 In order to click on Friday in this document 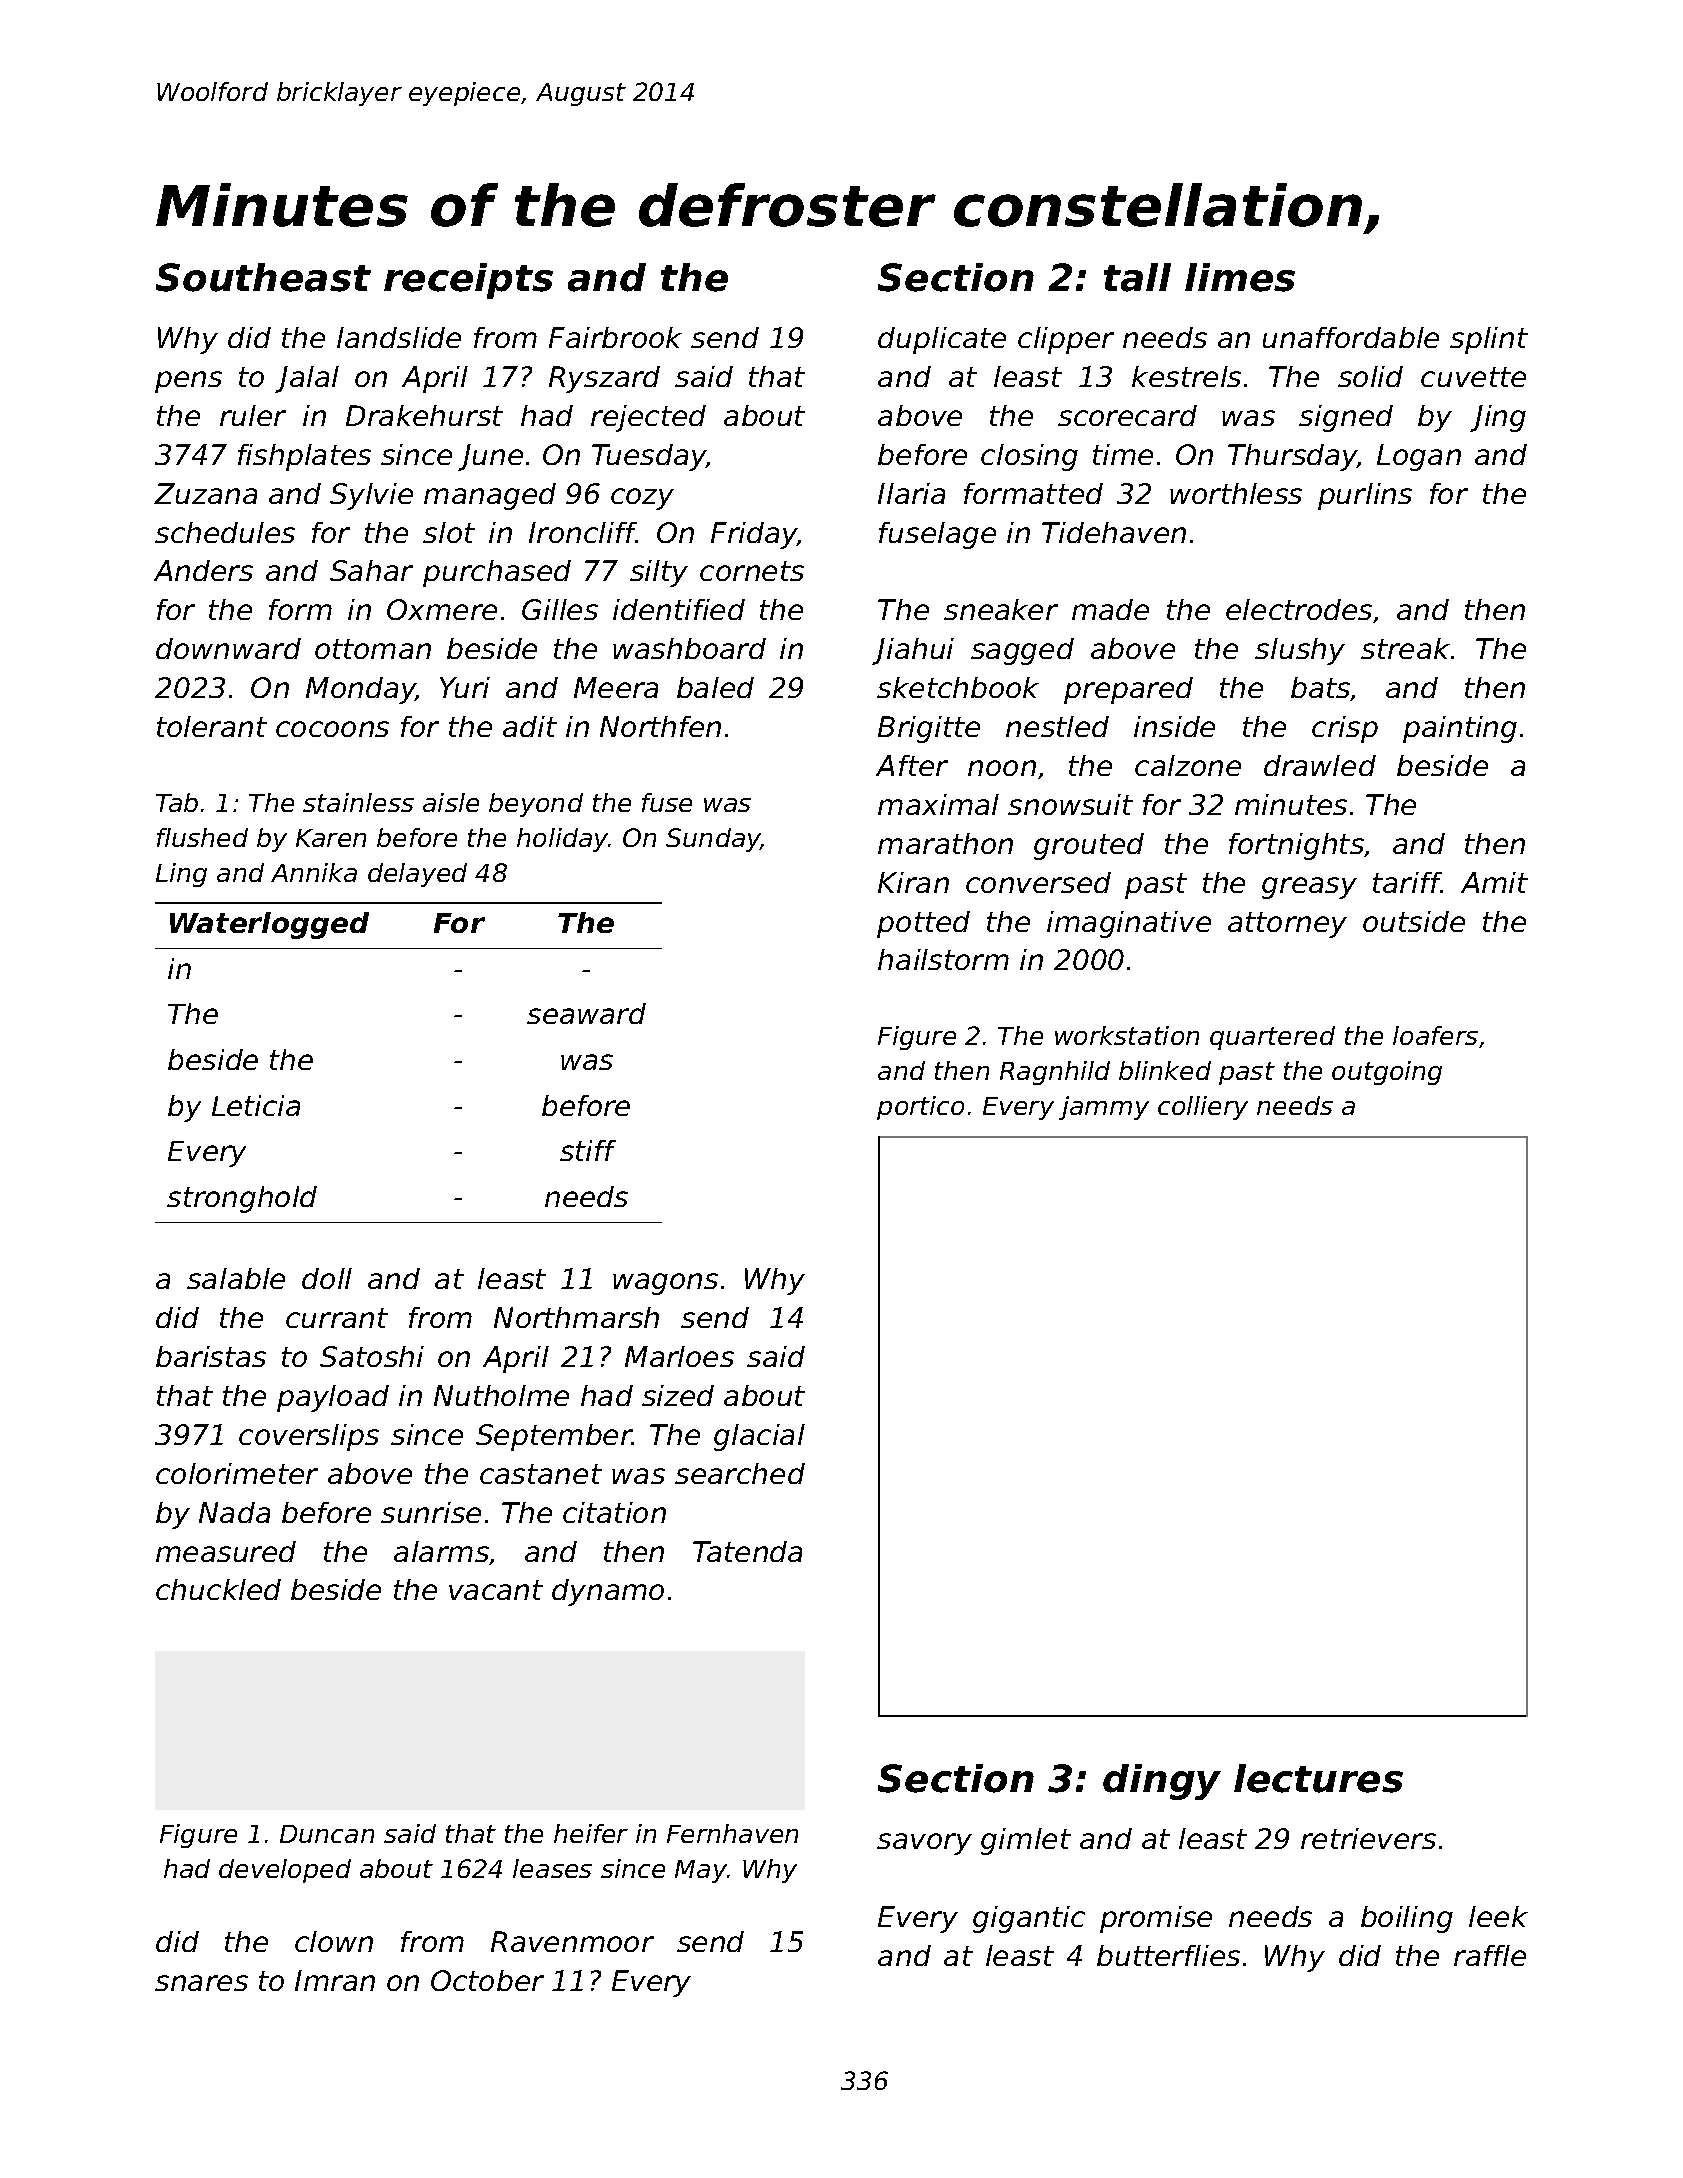, I will do `click(754, 535)`.
